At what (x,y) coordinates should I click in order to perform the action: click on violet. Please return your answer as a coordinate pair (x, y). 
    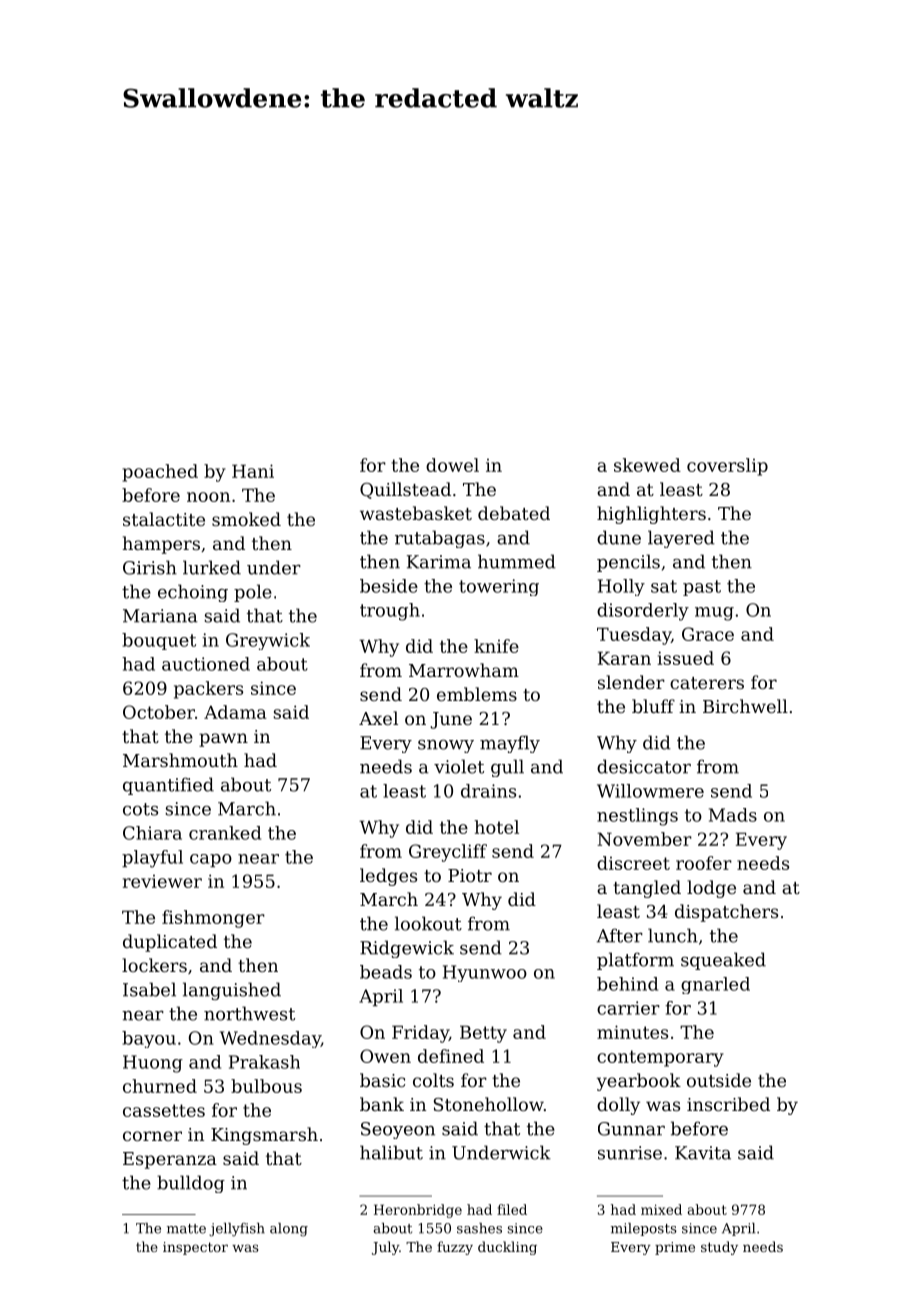
    Looking at the image, I should click on (459, 766).
